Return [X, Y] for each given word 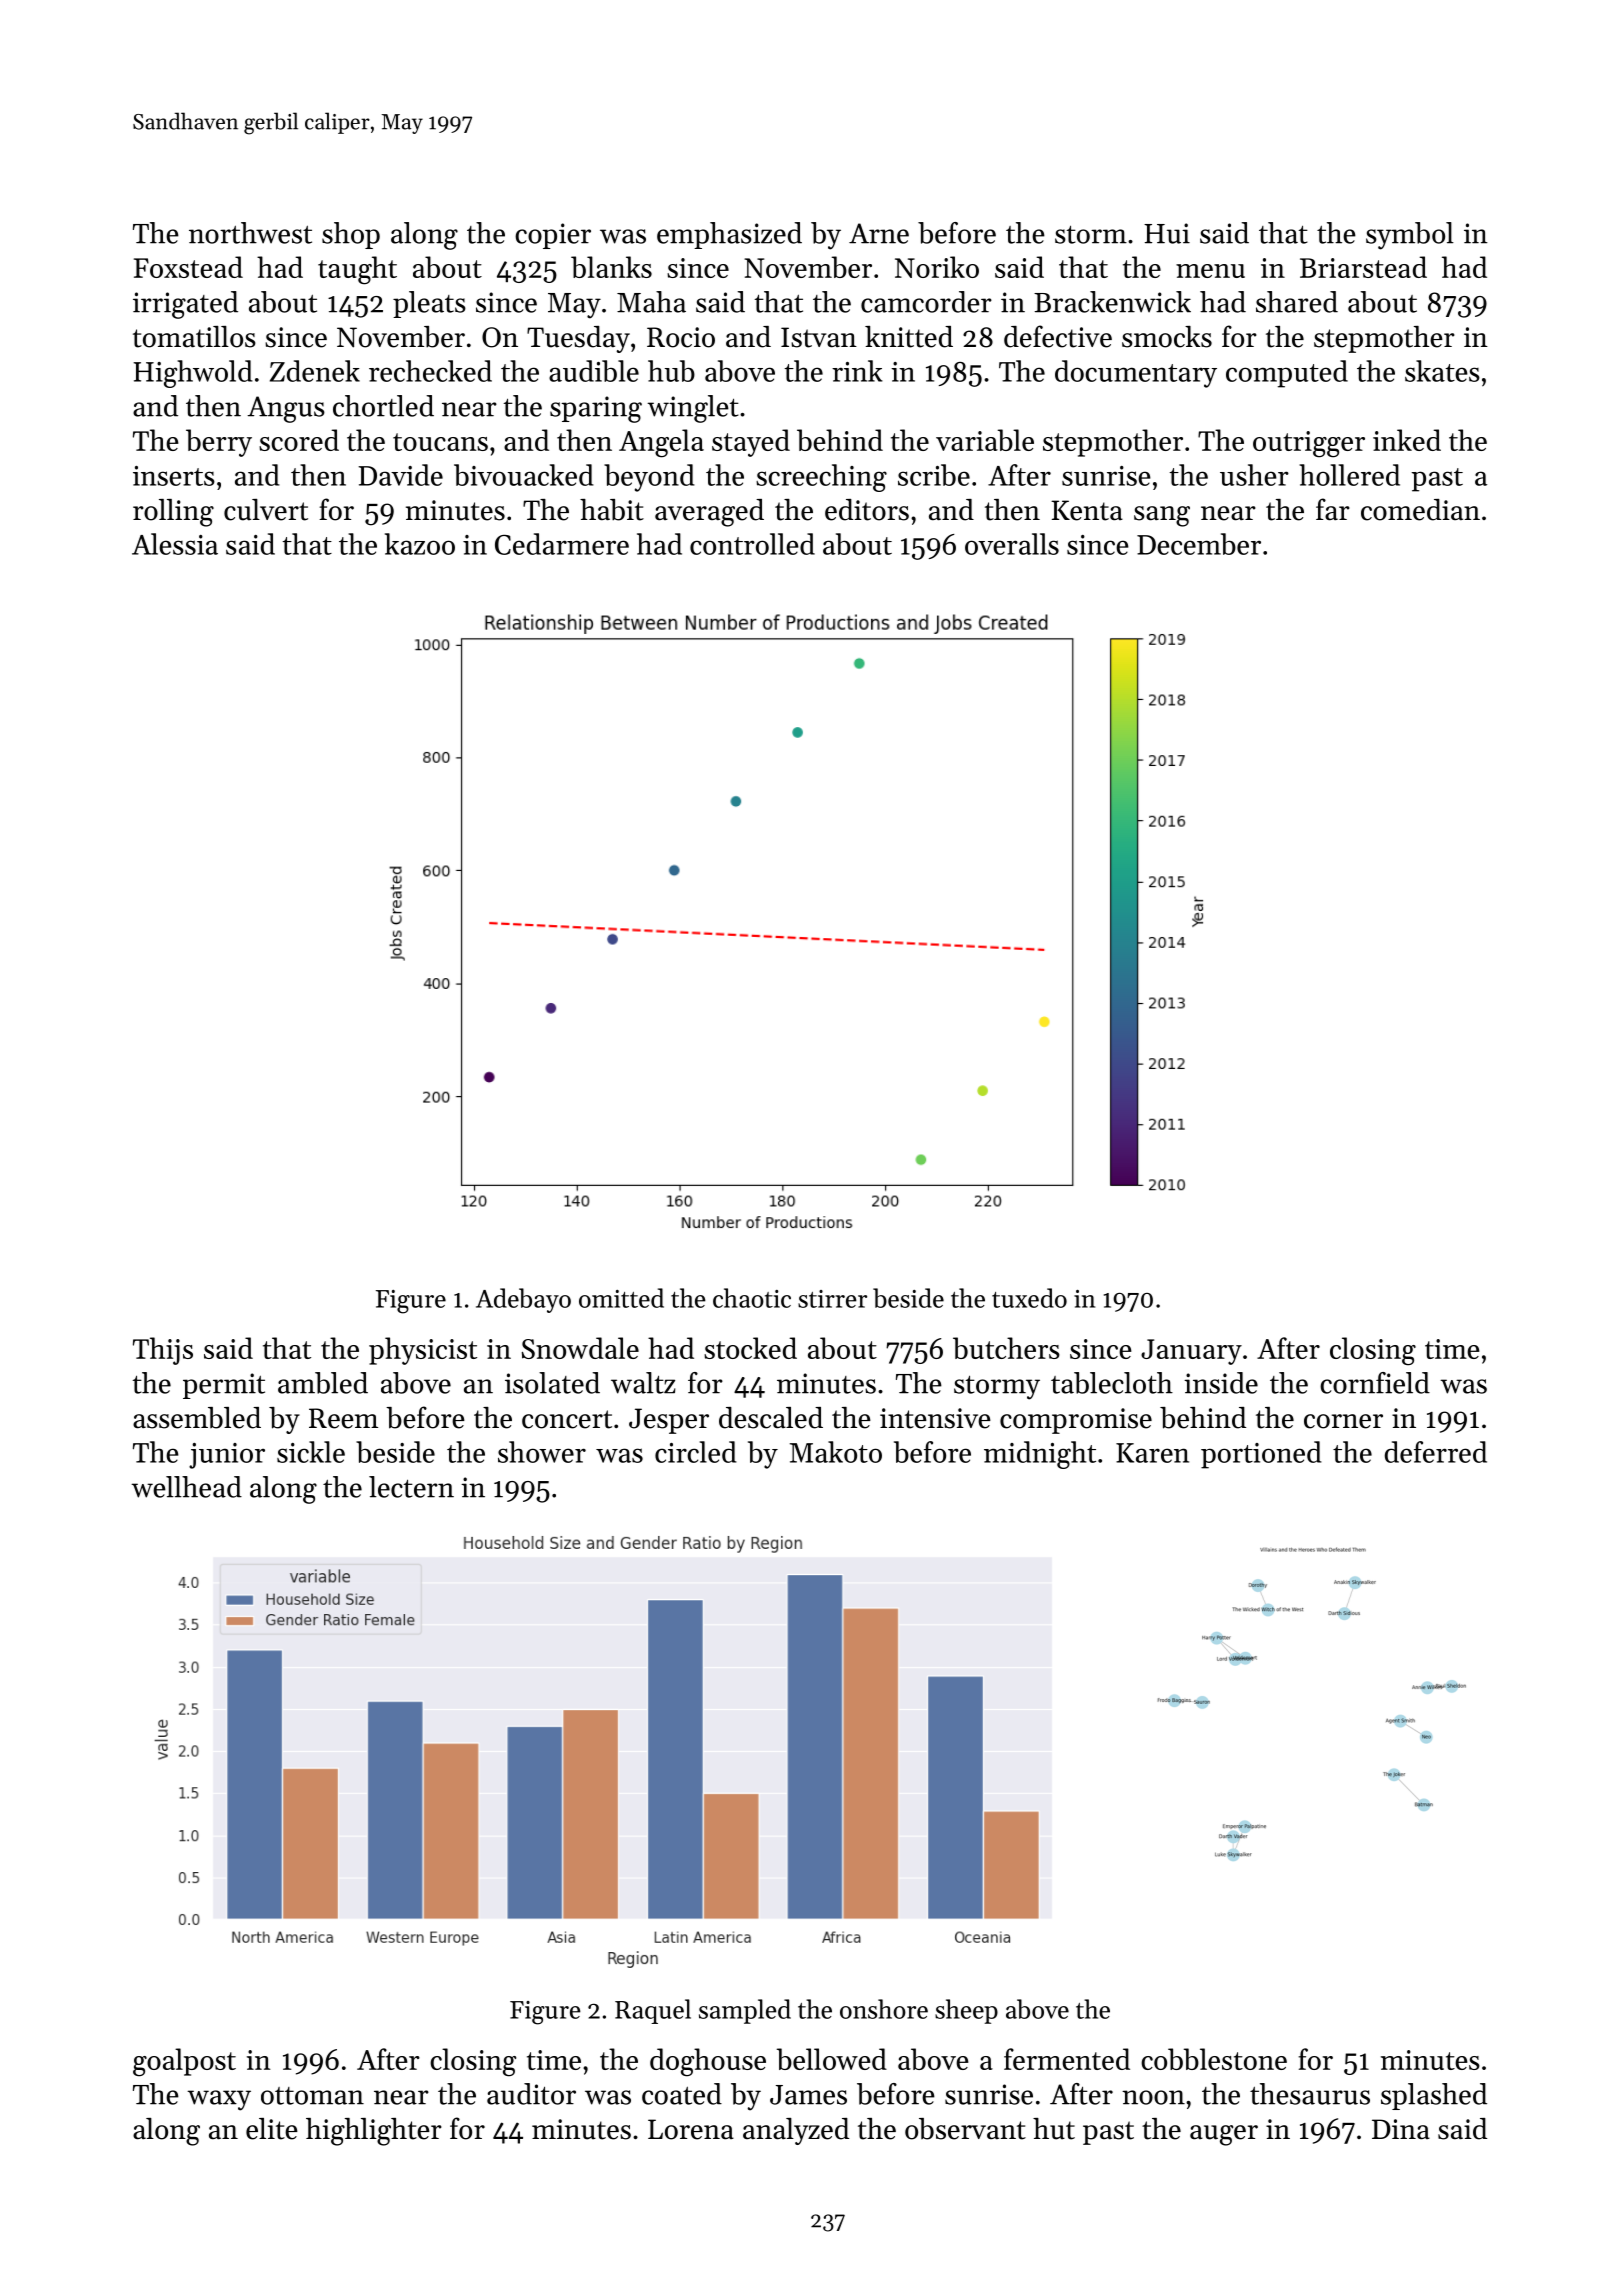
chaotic [752, 1298]
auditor [531, 2094]
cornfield [1375, 1383]
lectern [411, 1487]
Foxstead [188, 267]
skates [1442, 371]
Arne [879, 233]
